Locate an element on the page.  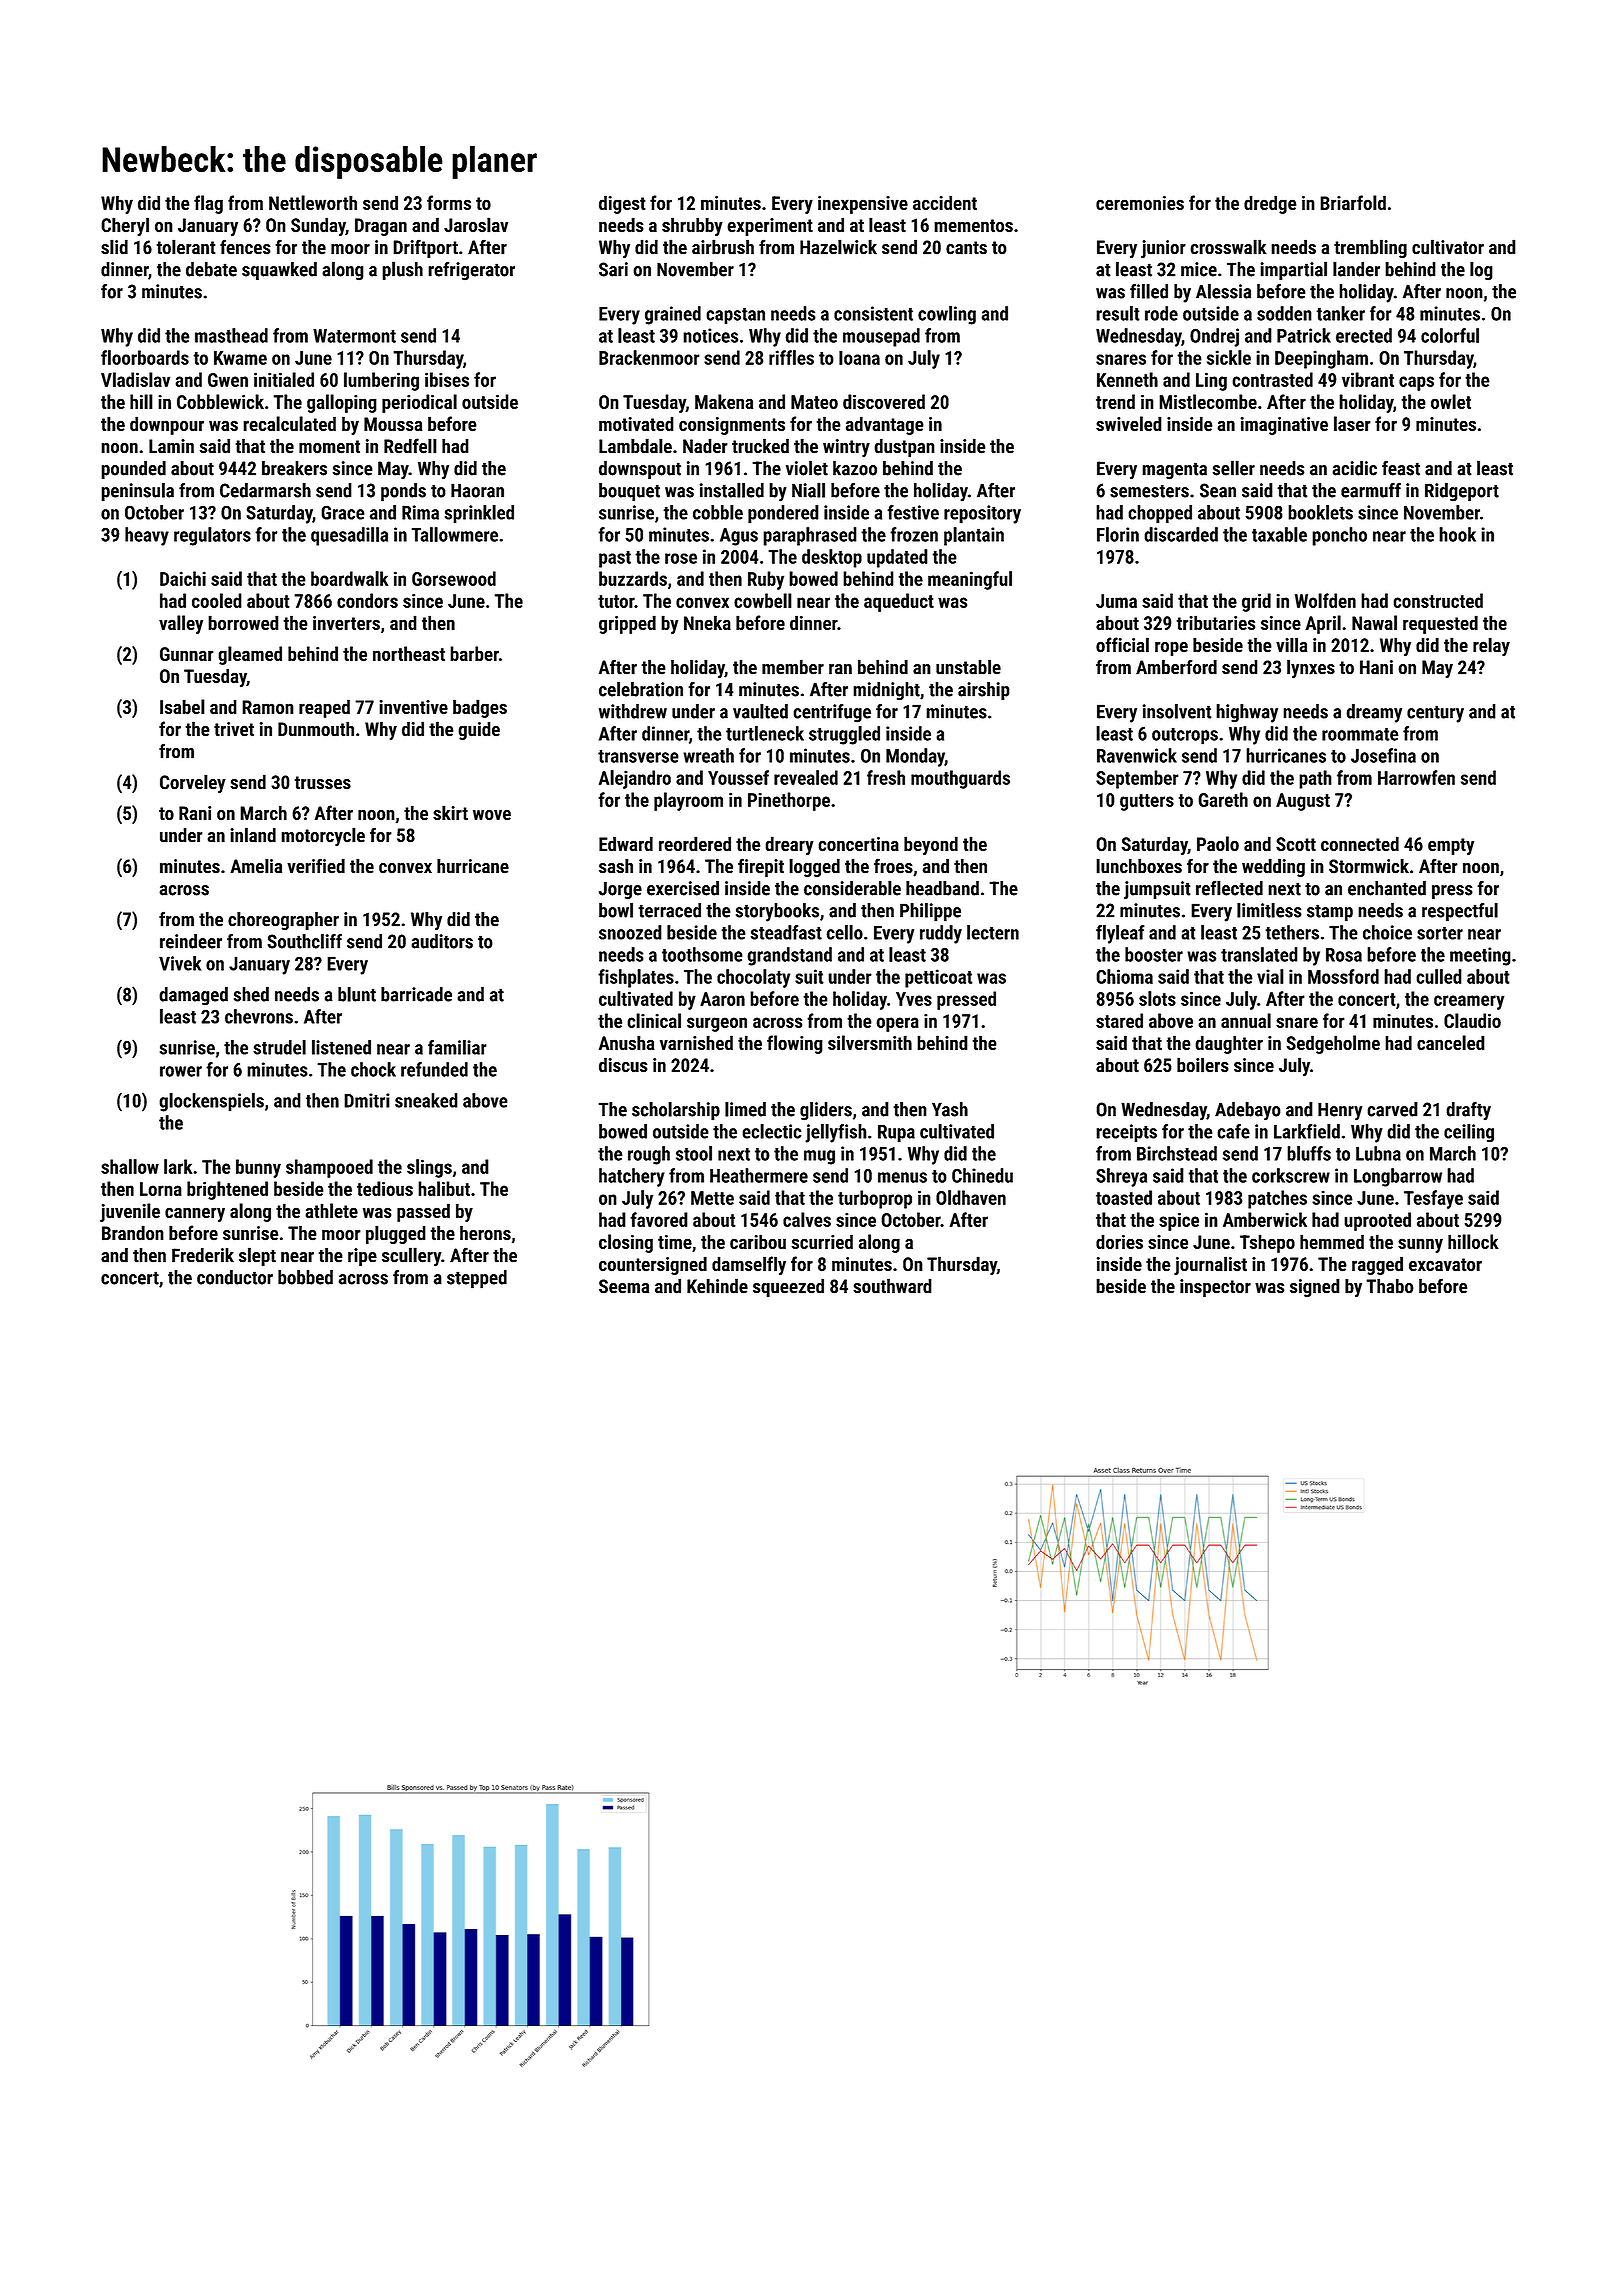
squawked is located at coordinates (279, 271).
